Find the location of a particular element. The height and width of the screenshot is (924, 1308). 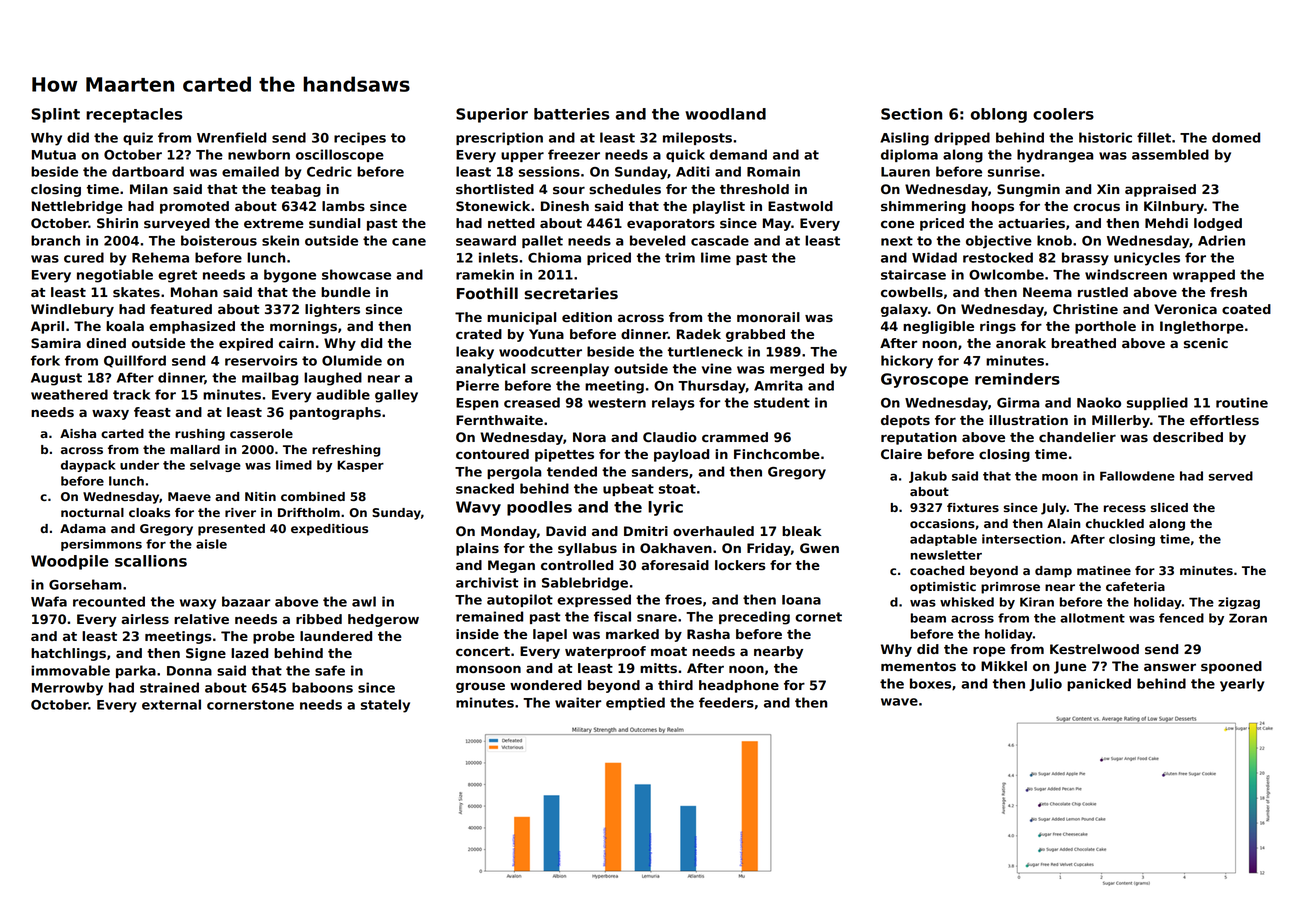

Megan is located at coordinates (511, 566).
